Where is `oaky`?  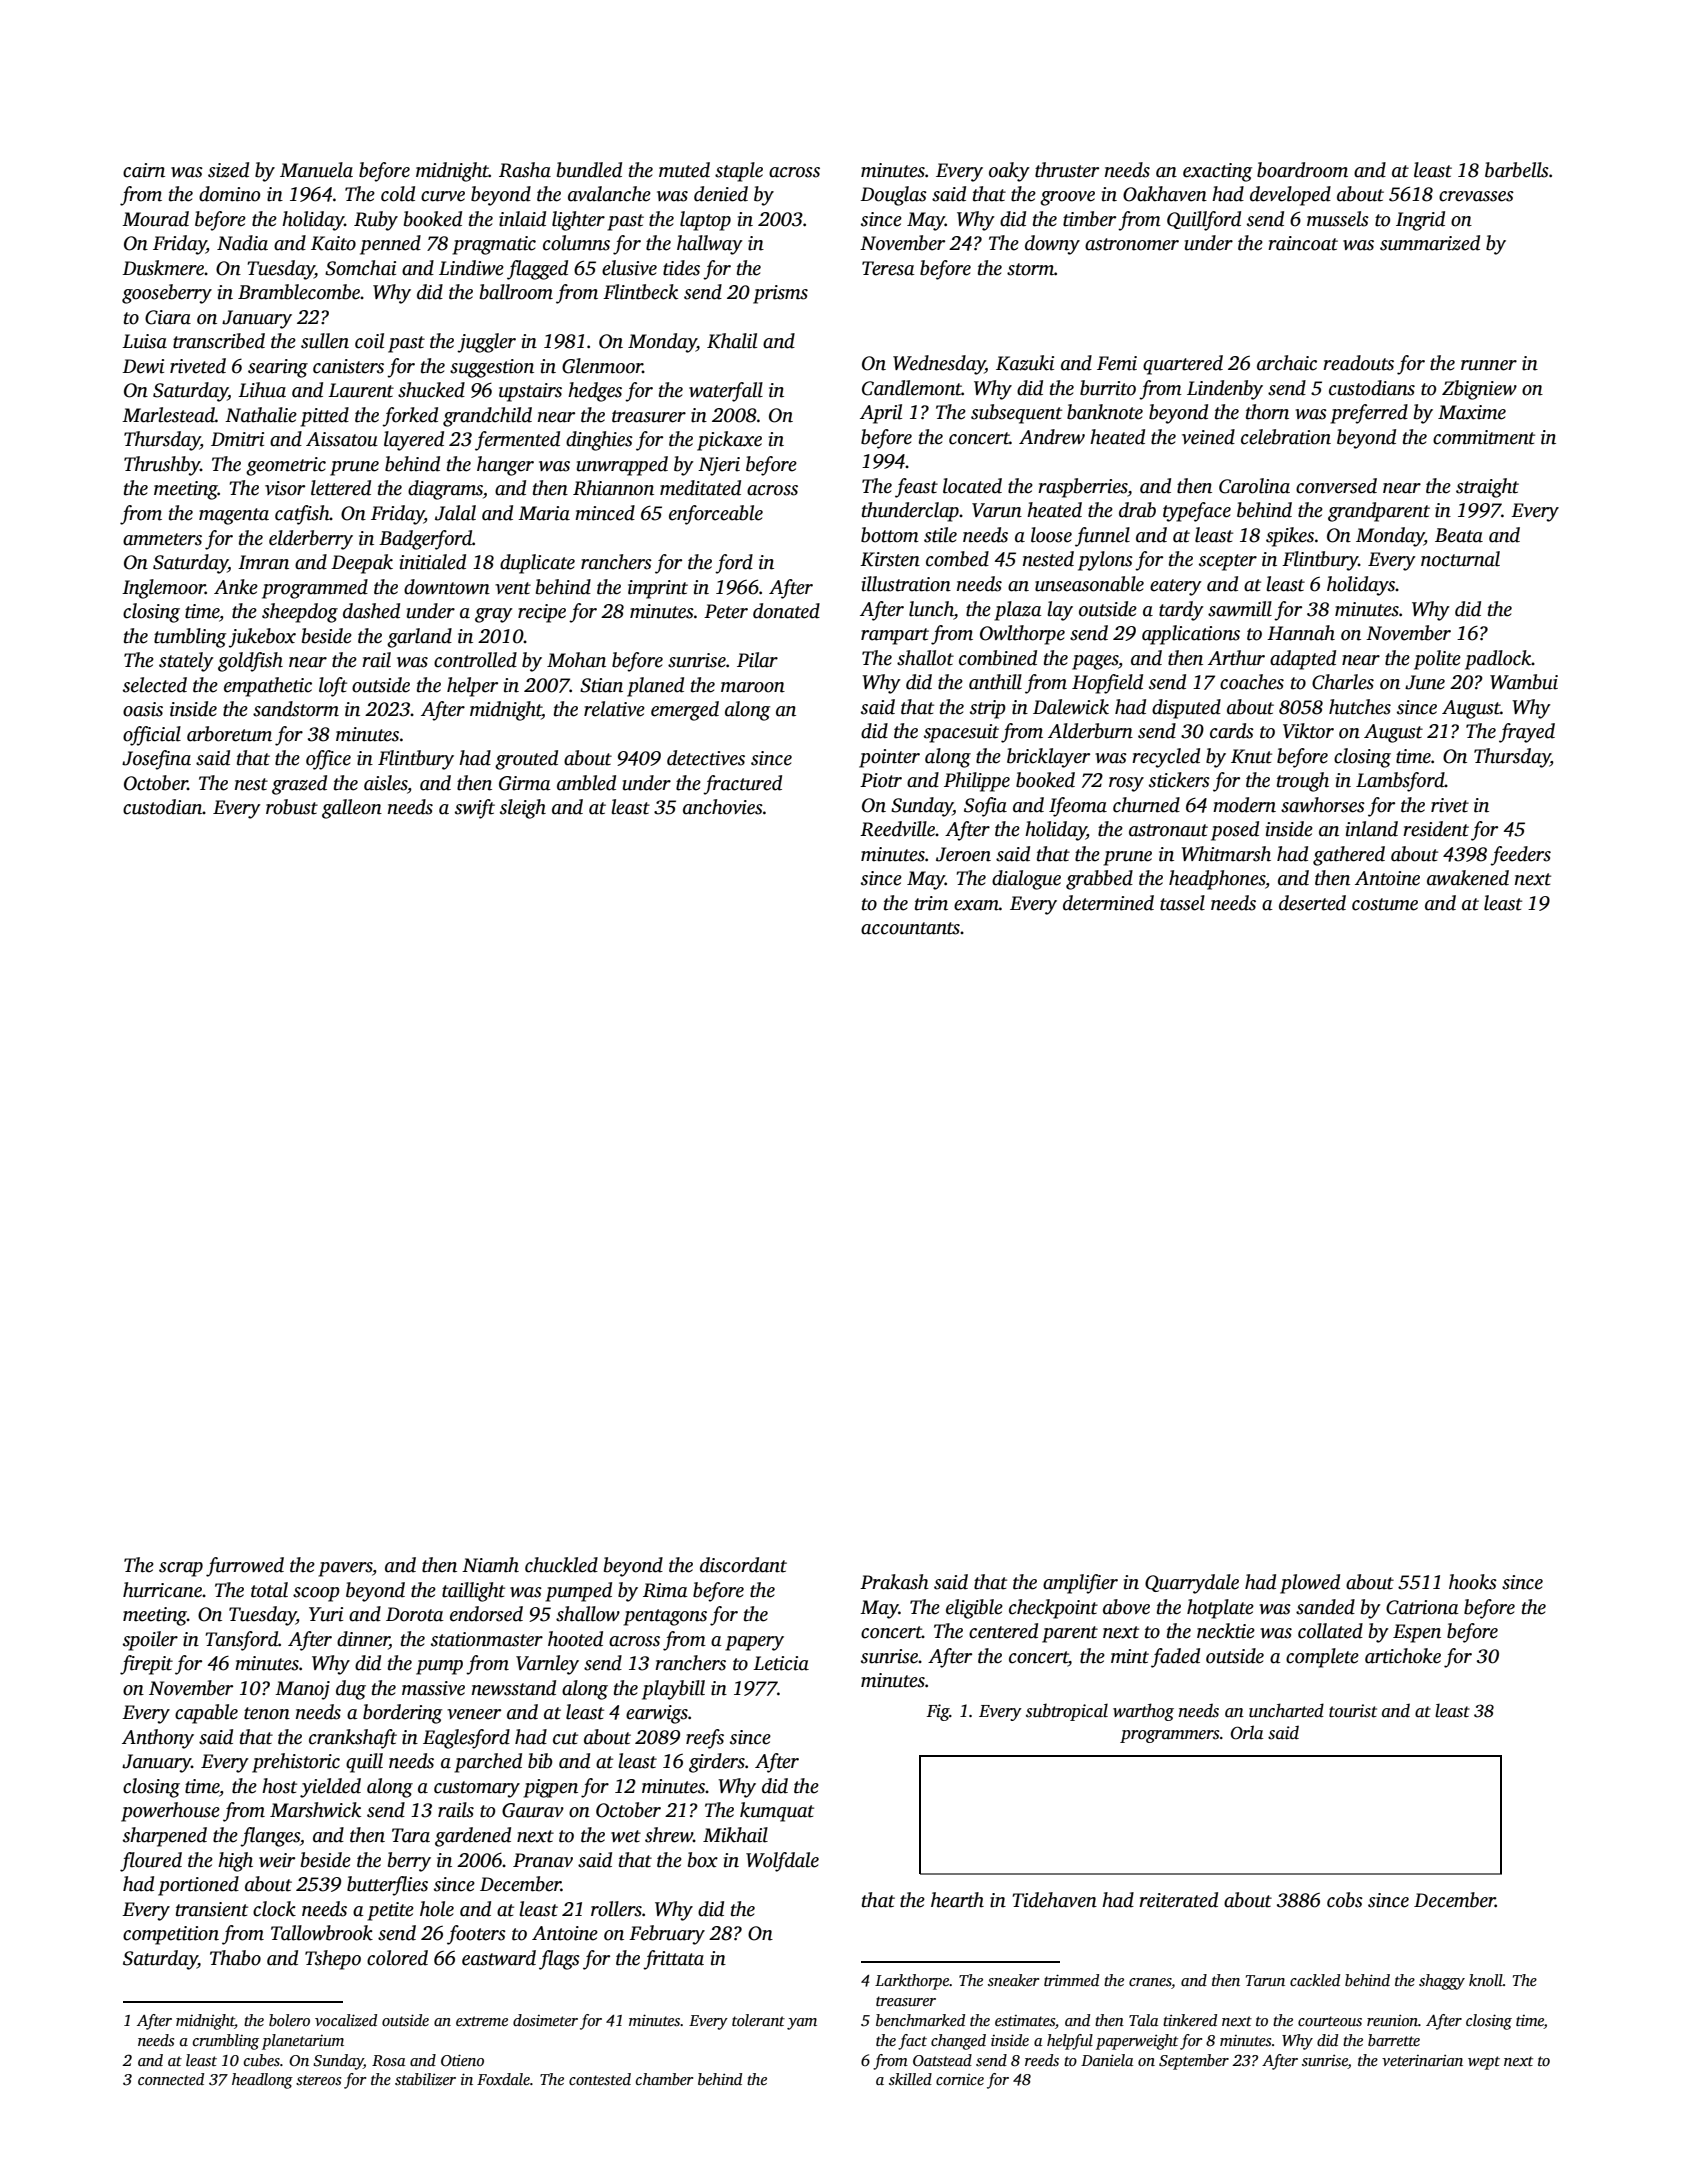
oaky is located at coordinates (1009, 172).
